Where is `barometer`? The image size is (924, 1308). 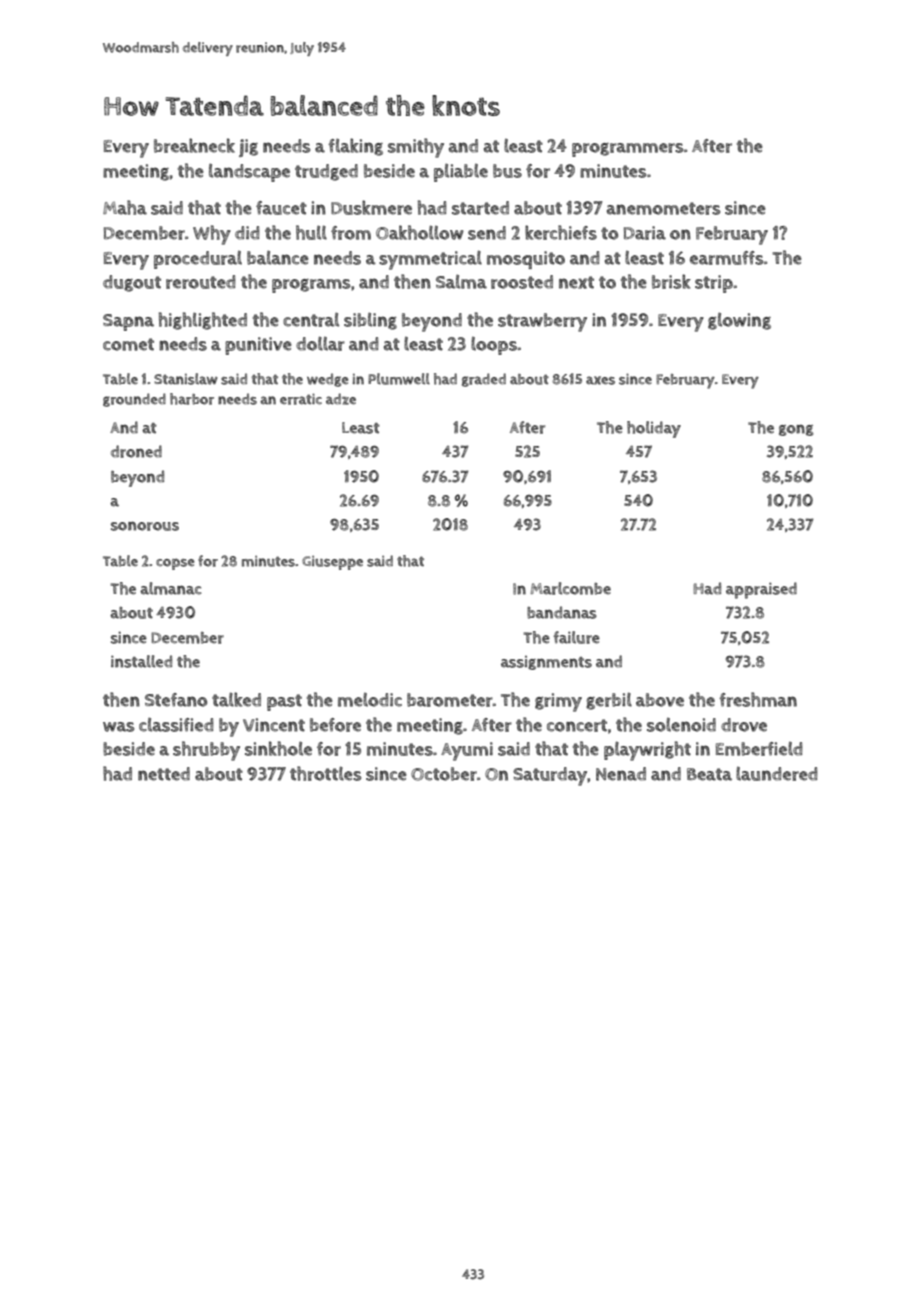 barometer is located at coordinates (450, 700).
